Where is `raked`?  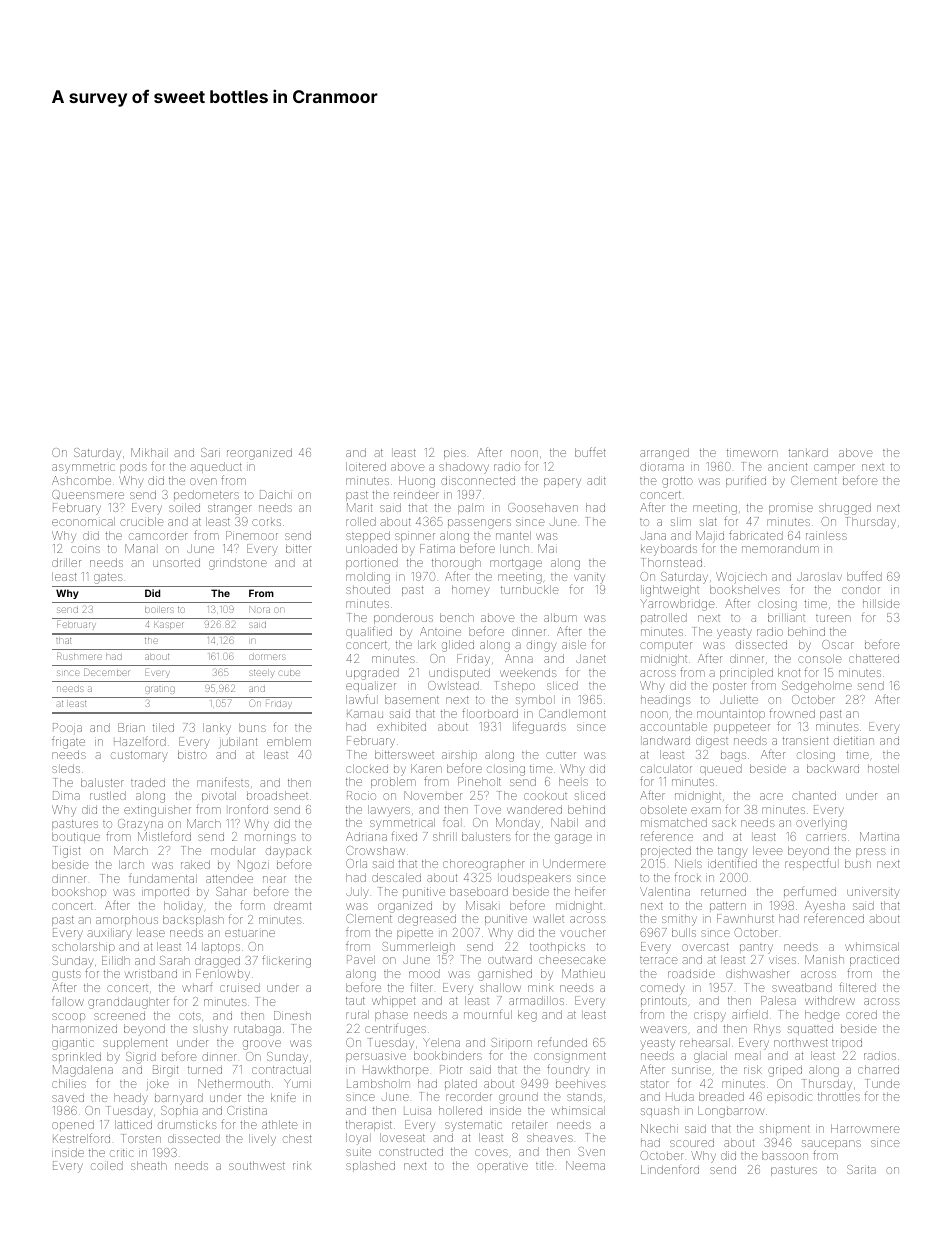
raked is located at coordinates (195, 864).
